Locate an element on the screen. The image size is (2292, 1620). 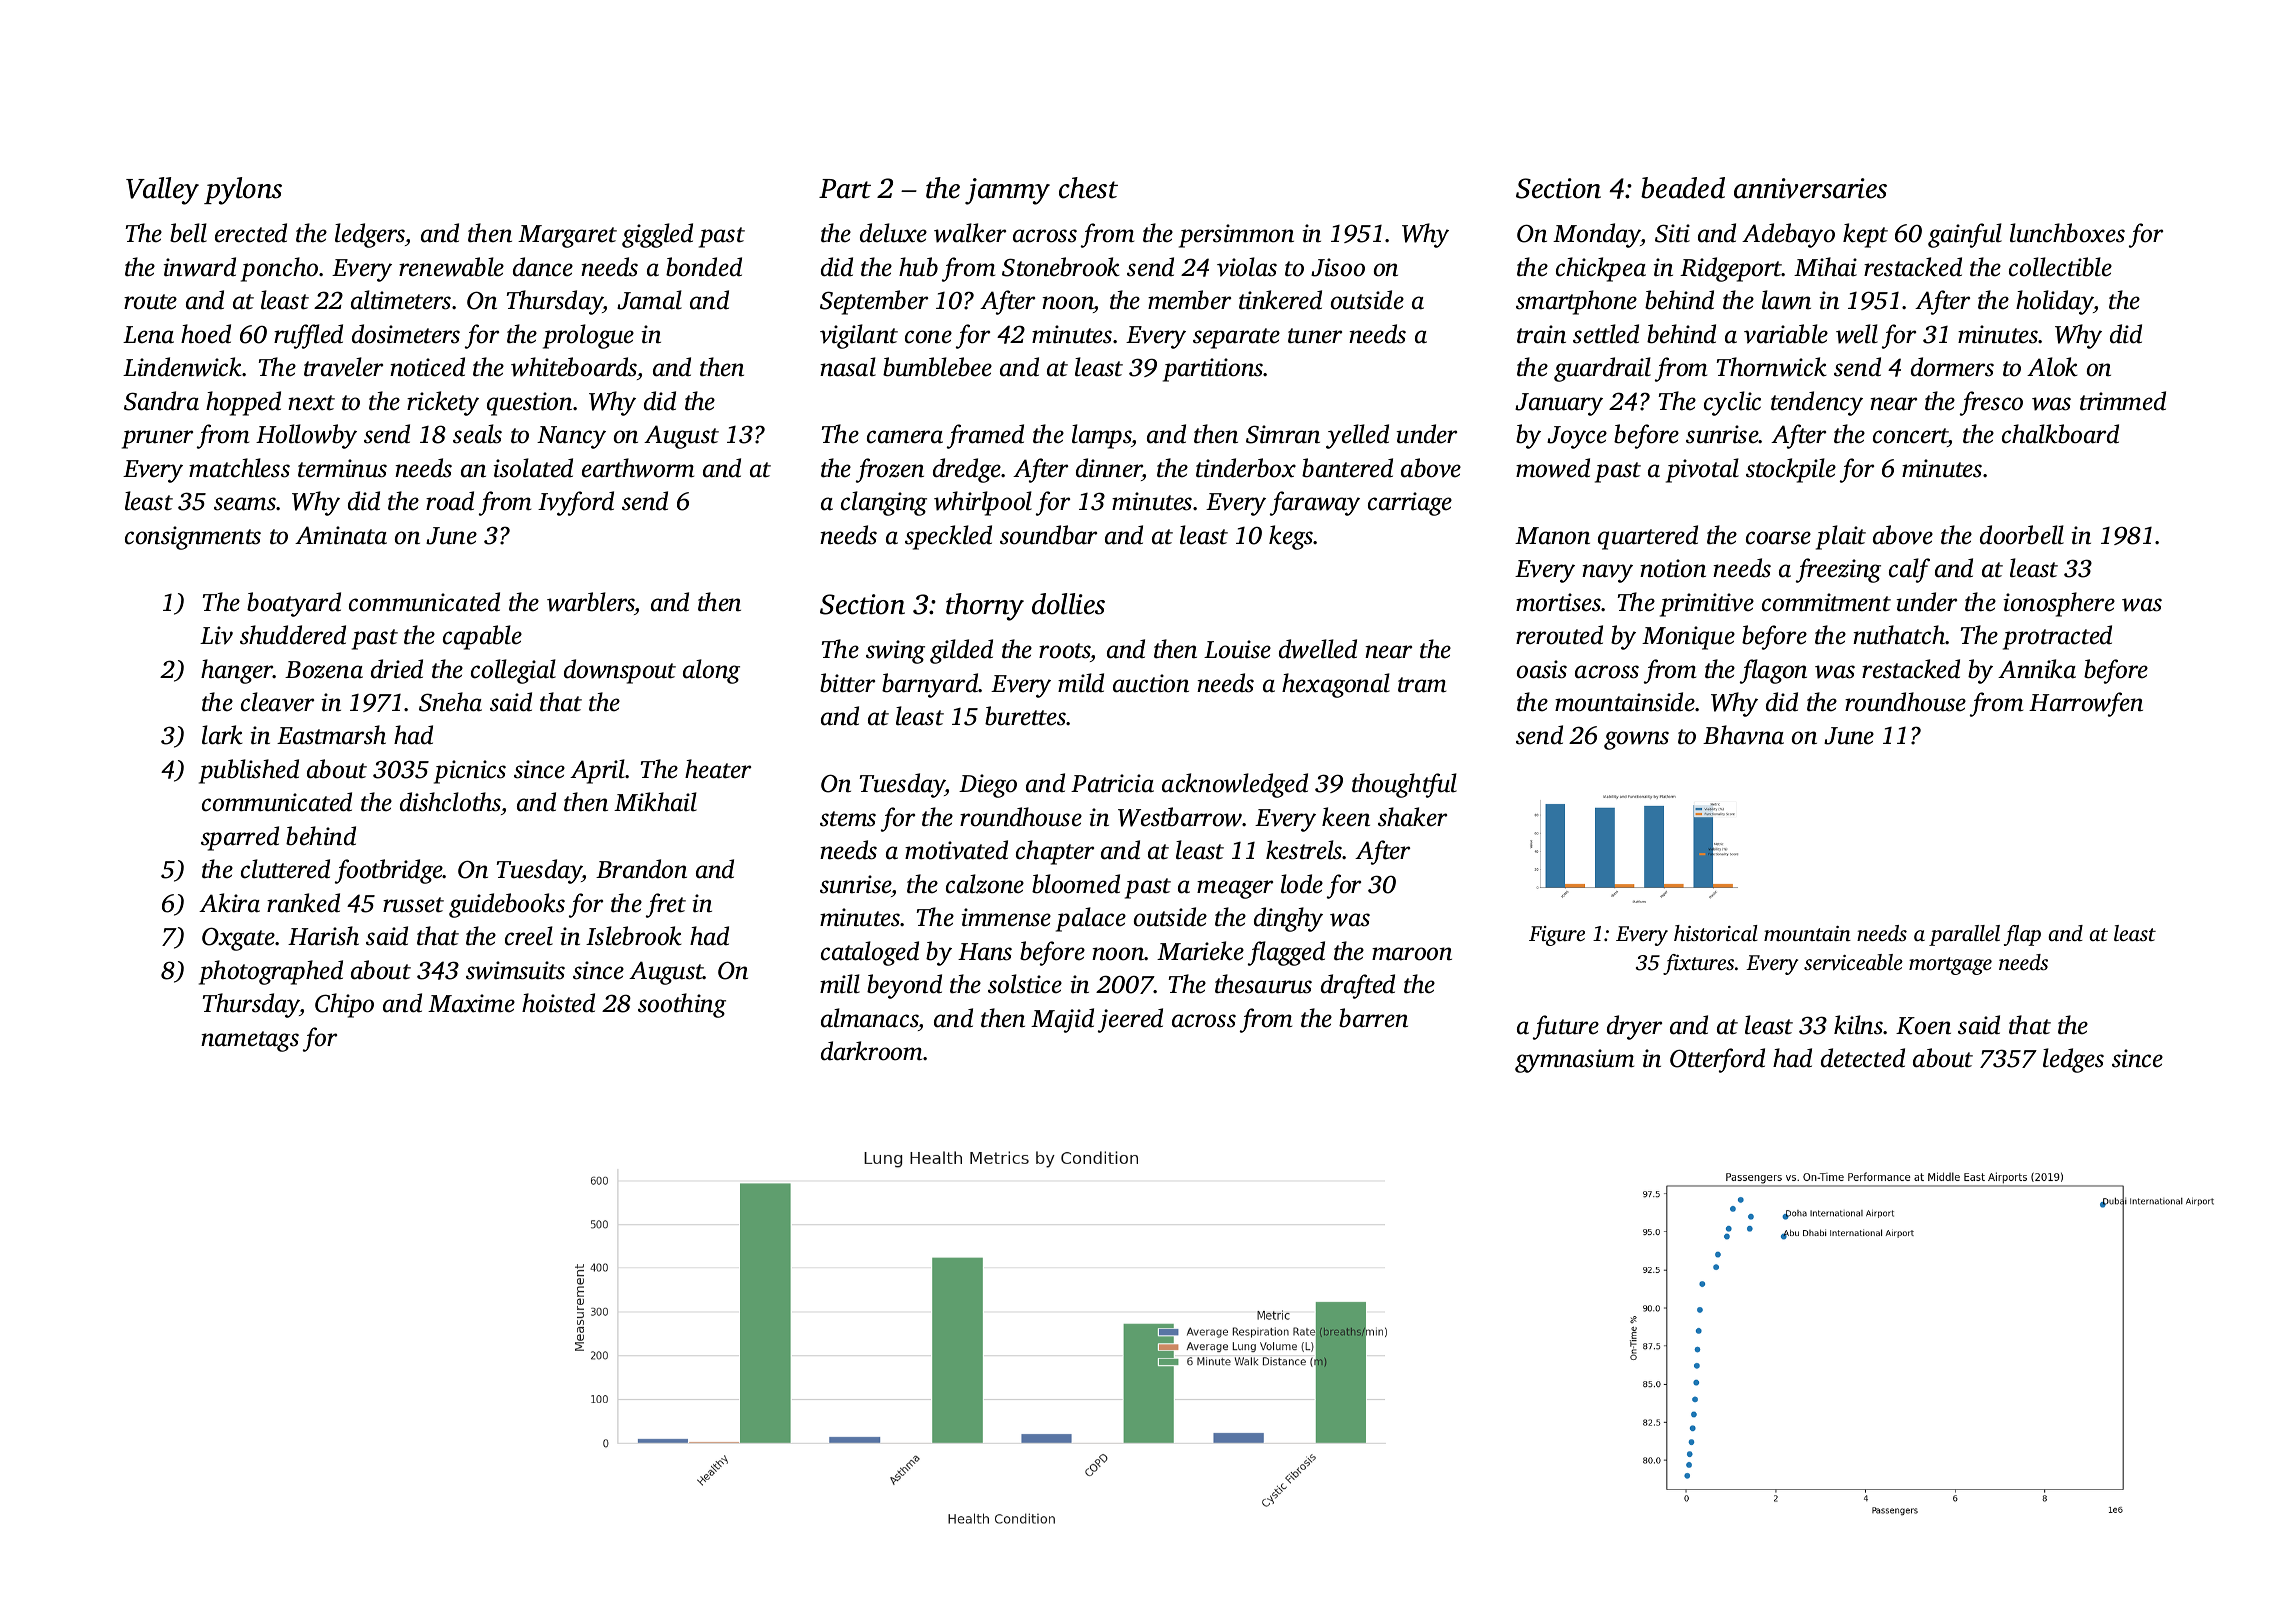
dance is located at coordinates (543, 267).
